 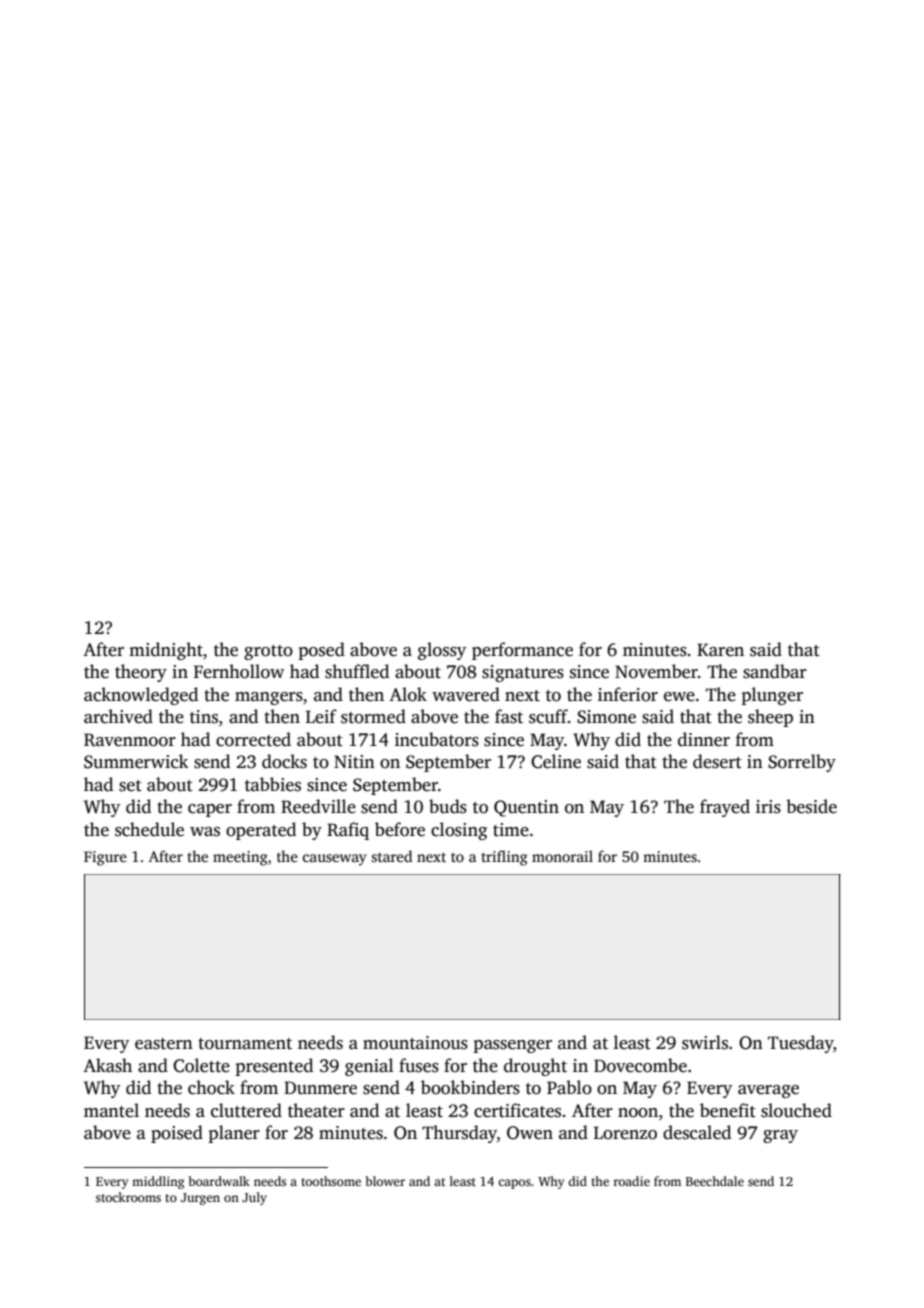 What do you see at coordinates (801, 1044) in the document?
I see `Tuesday` at bounding box center [801, 1044].
